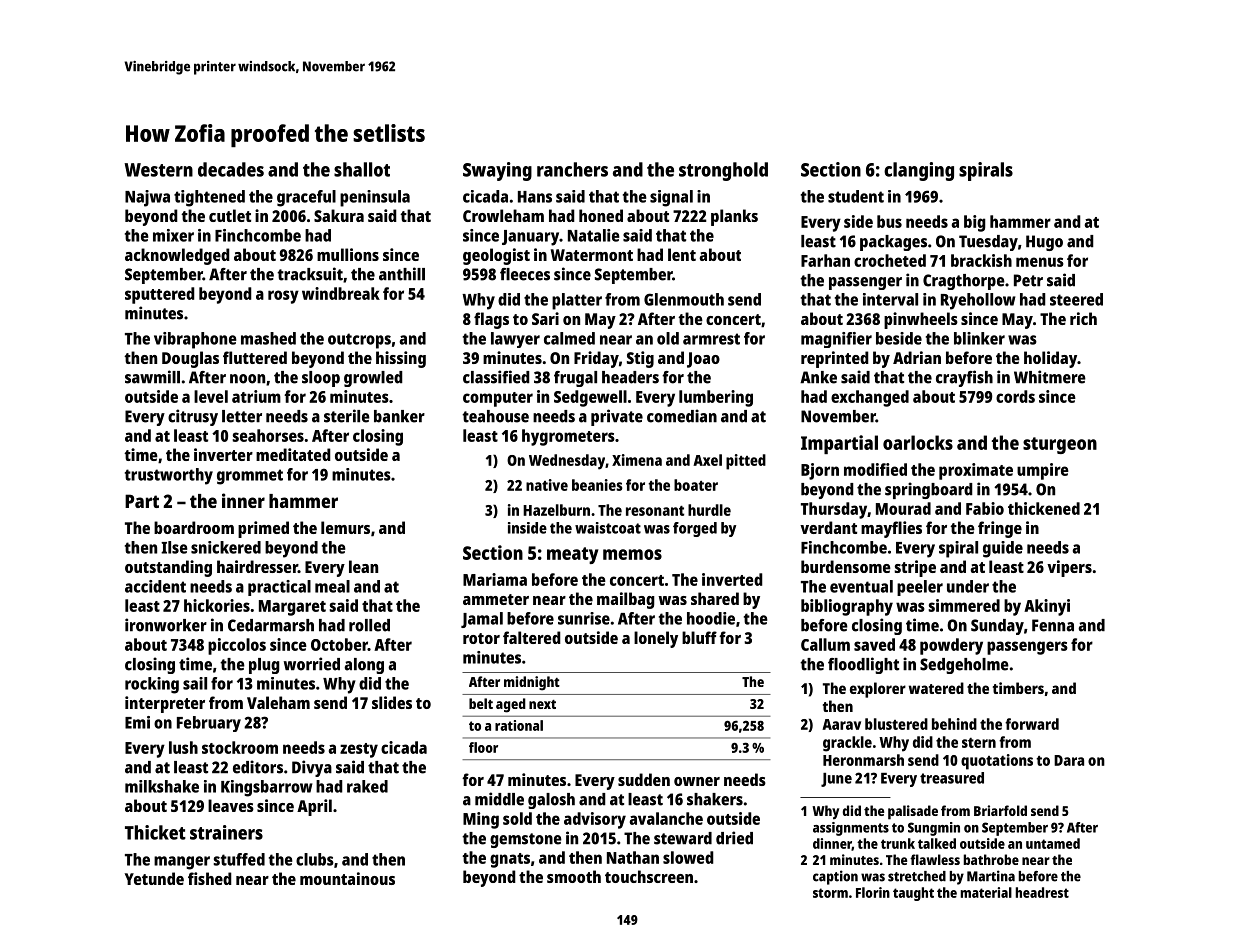 The height and width of the image is (952, 1233). Describe the element at coordinates (267, 788) in the image. I see `Kingsbarrow` at that location.
